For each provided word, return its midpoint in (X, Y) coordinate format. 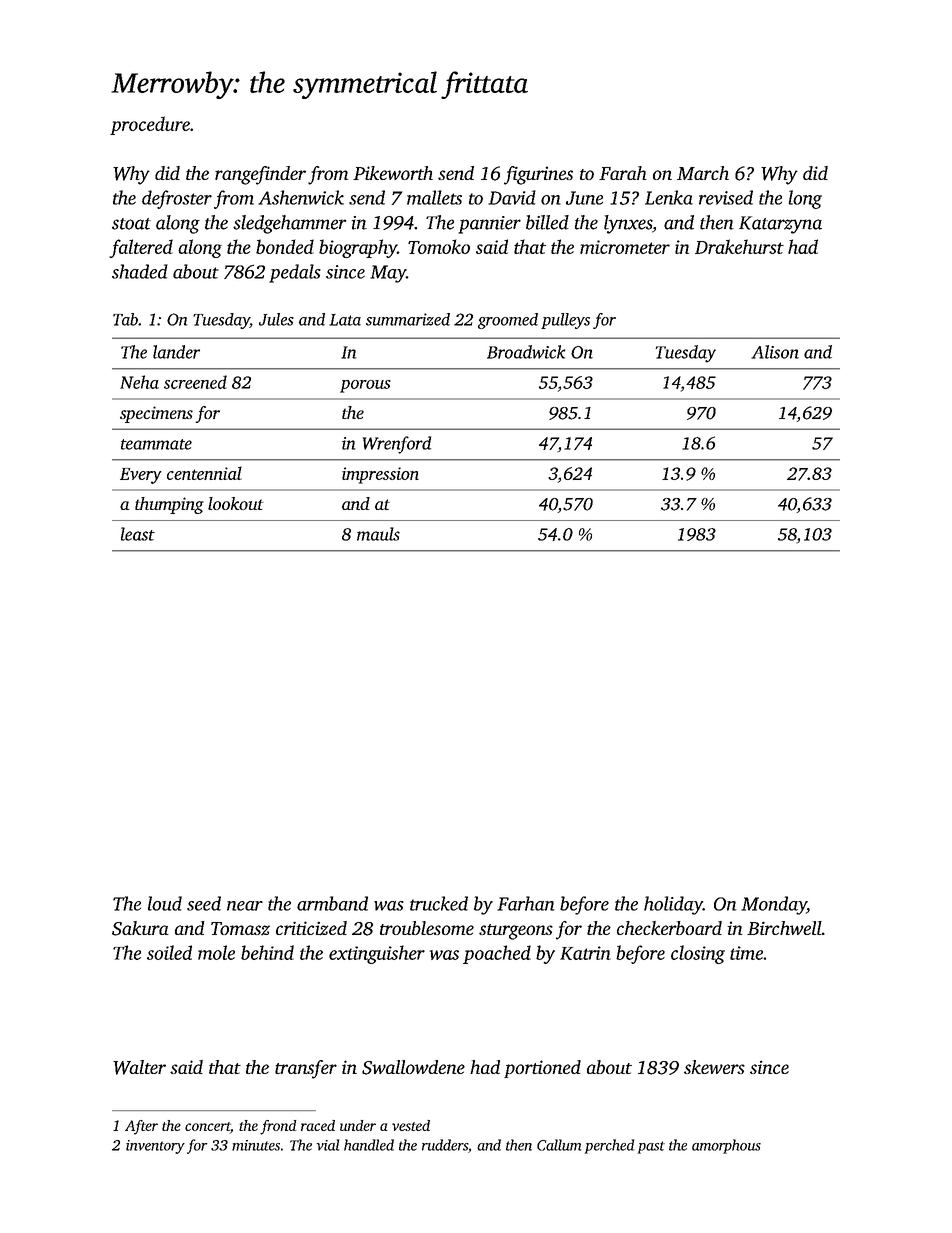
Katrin (585, 953)
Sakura (140, 928)
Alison (775, 352)
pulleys (565, 321)
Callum (559, 1145)
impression (380, 475)
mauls (378, 534)
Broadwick (526, 352)
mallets (434, 197)
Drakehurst (739, 246)
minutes (256, 1145)
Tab (125, 319)
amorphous (726, 1146)
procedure (150, 125)
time (746, 953)
